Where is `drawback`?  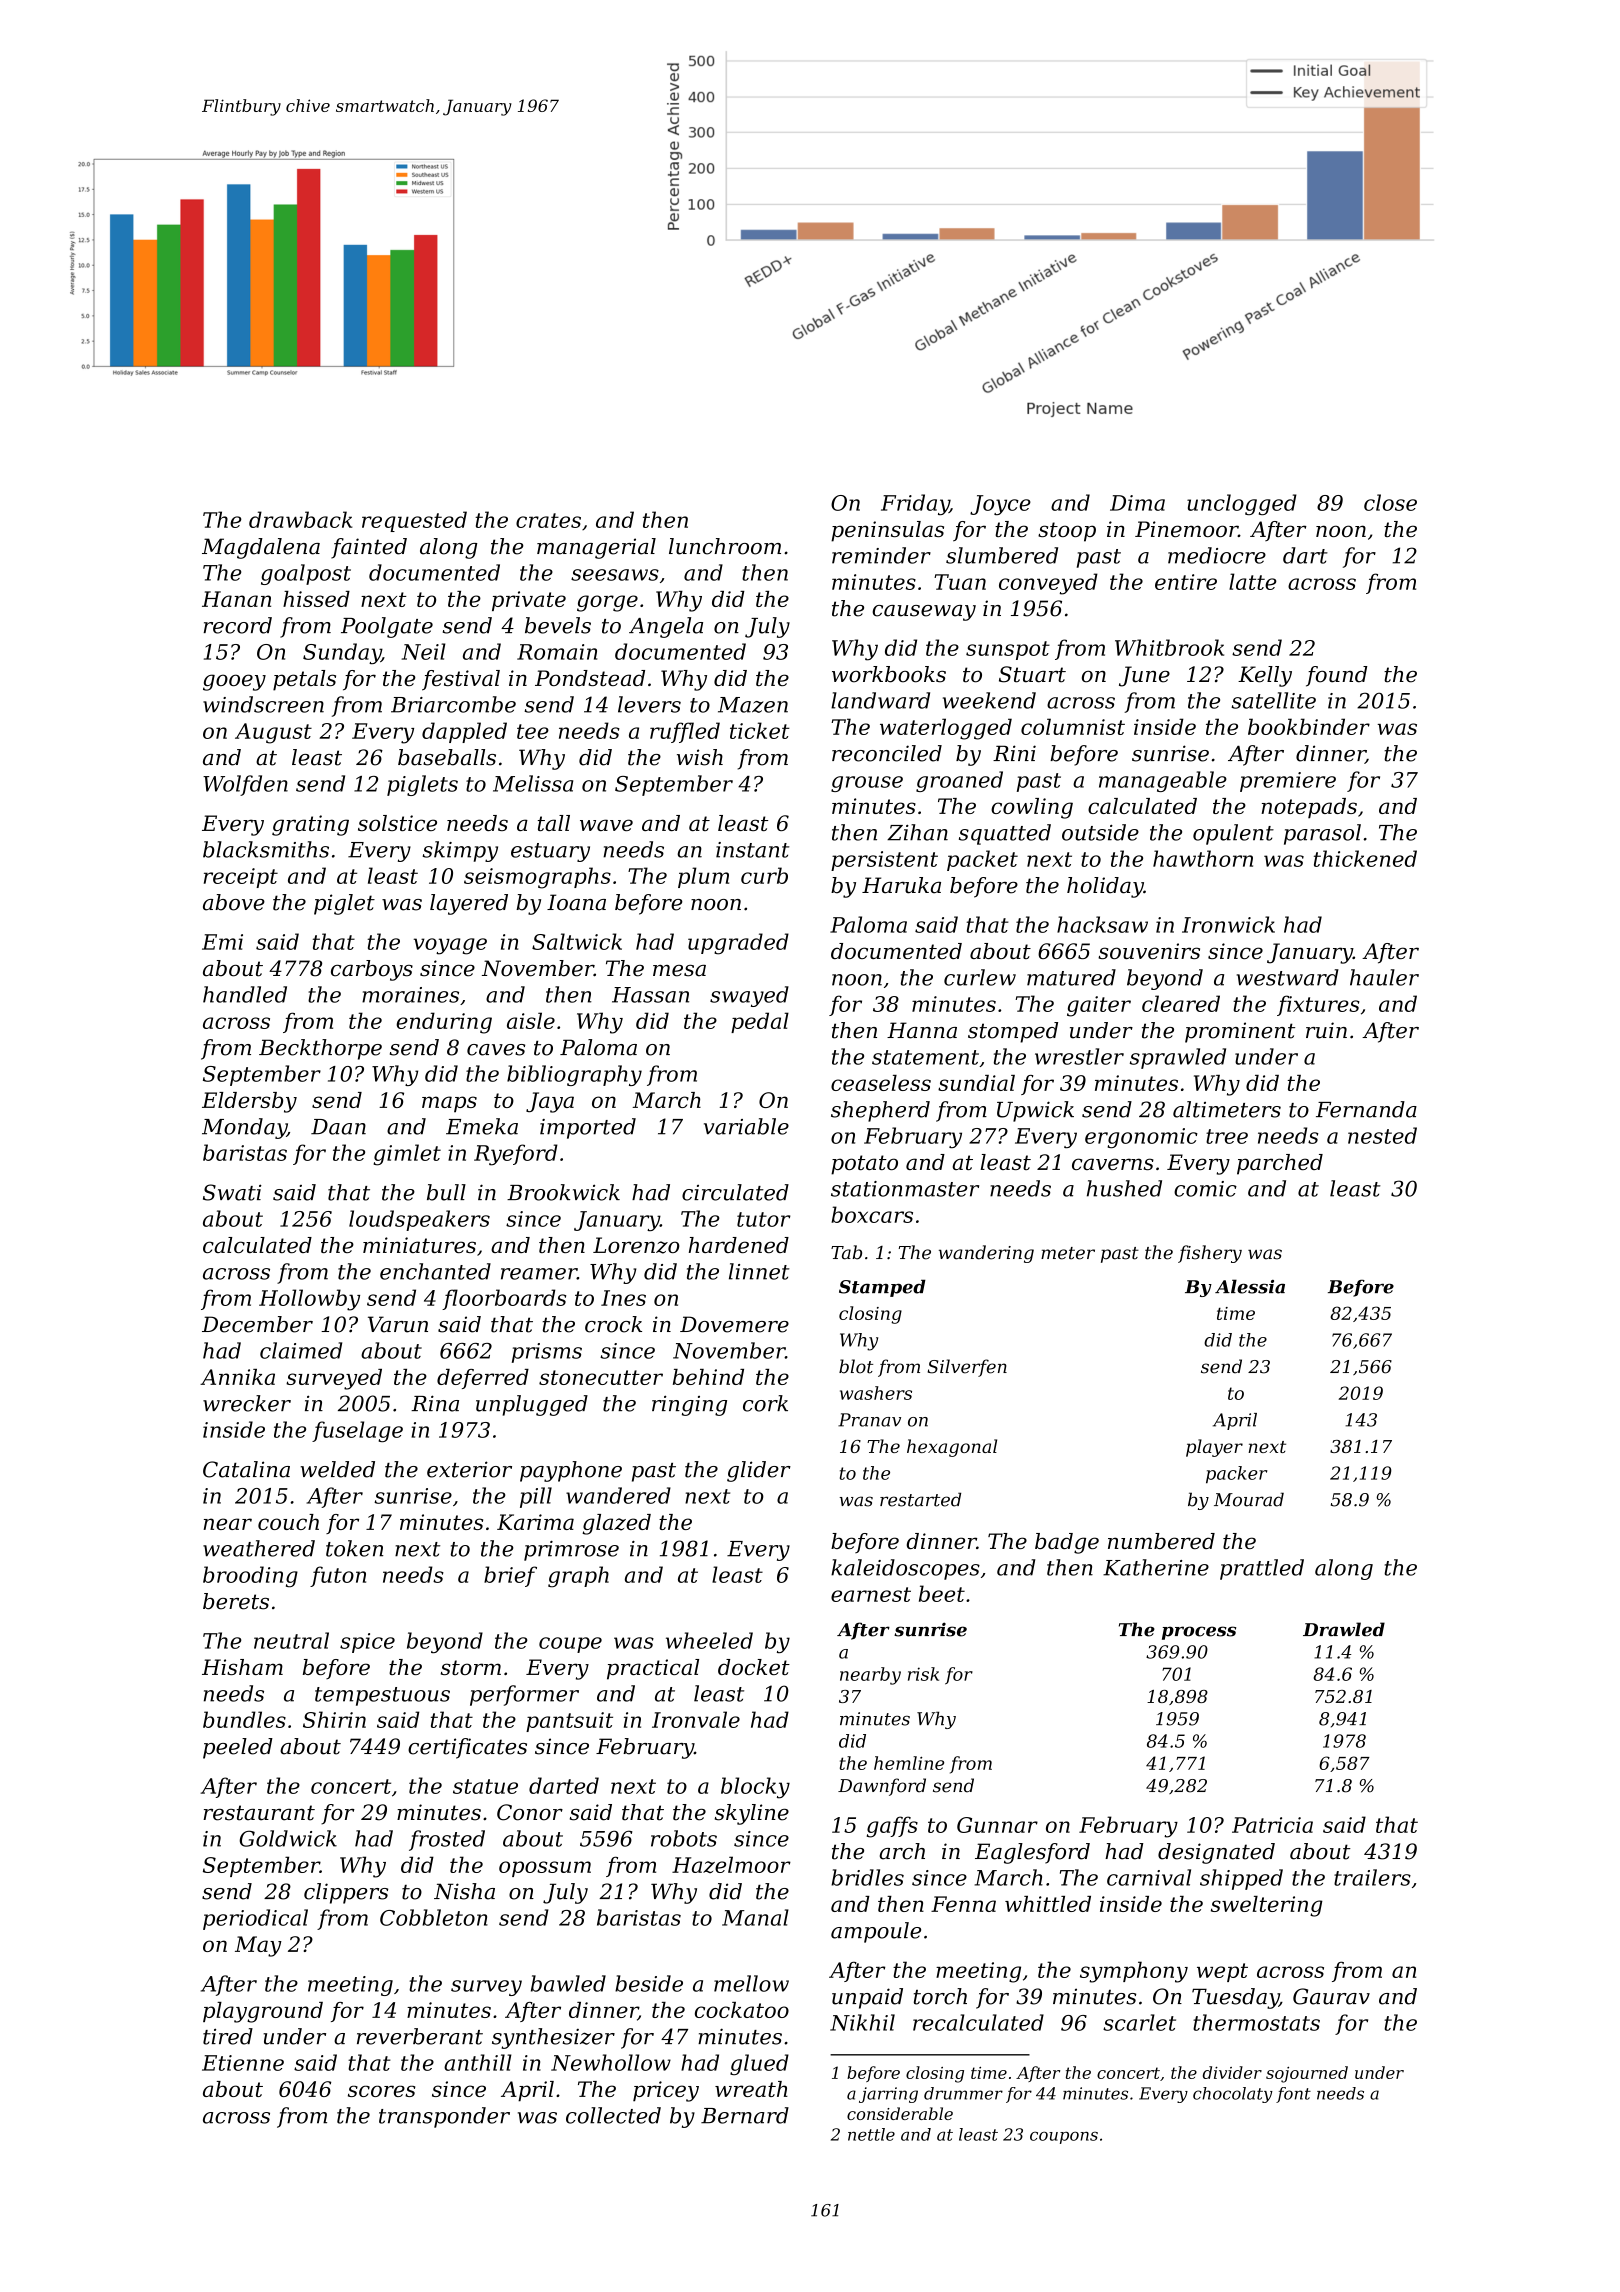
drawback is located at coordinates (301, 519).
